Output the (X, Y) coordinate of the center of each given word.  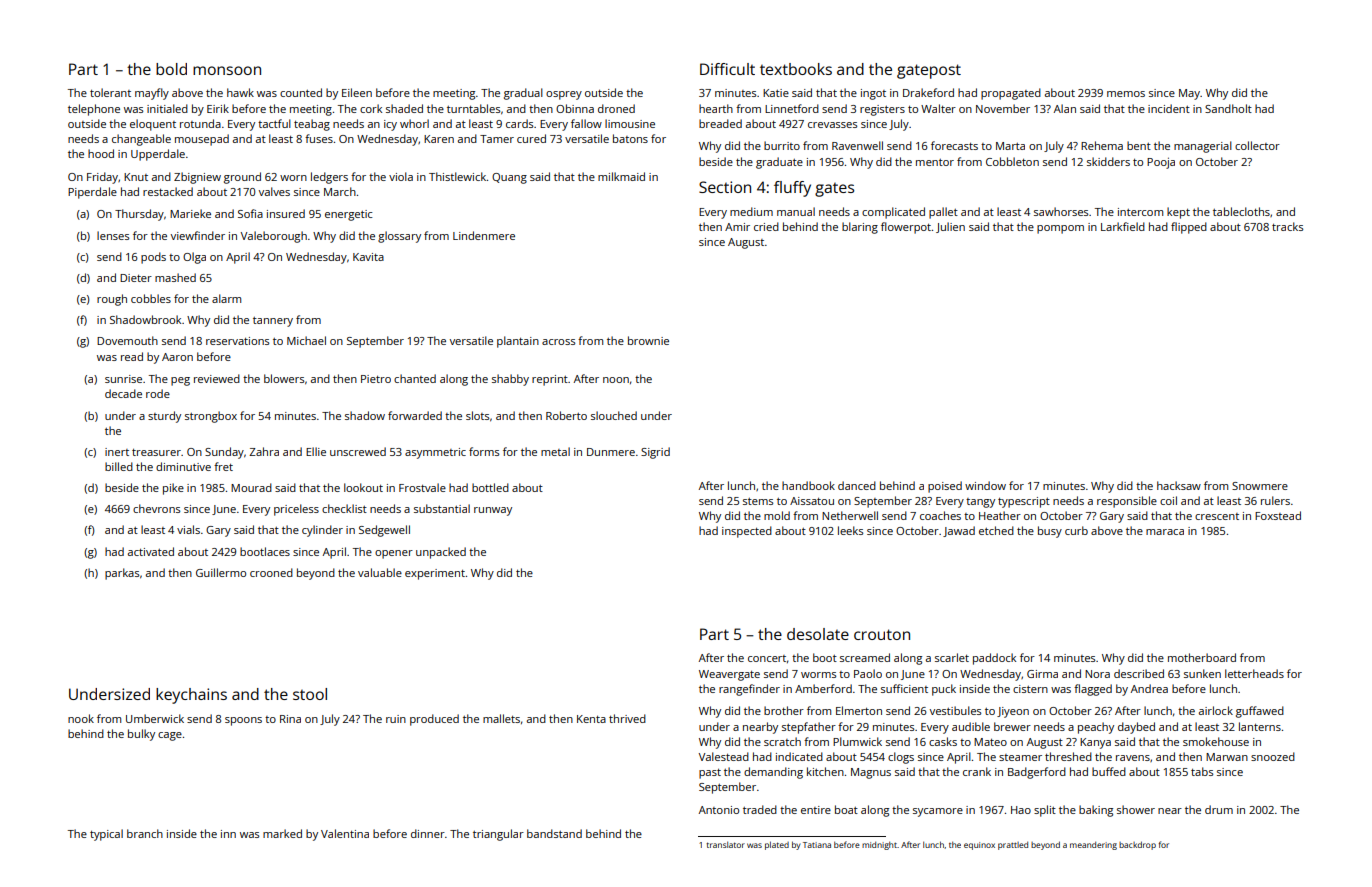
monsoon (227, 70)
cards (519, 123)
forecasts (954, 145)
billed (119, 466)
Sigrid (655, 453)
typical (106, 835)
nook (81, 718)
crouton (882, 634)
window (985, 485)
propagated (1011, 94)
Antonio (719, 810)
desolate (818, 634)
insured (286, 213)
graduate (779, 163)
